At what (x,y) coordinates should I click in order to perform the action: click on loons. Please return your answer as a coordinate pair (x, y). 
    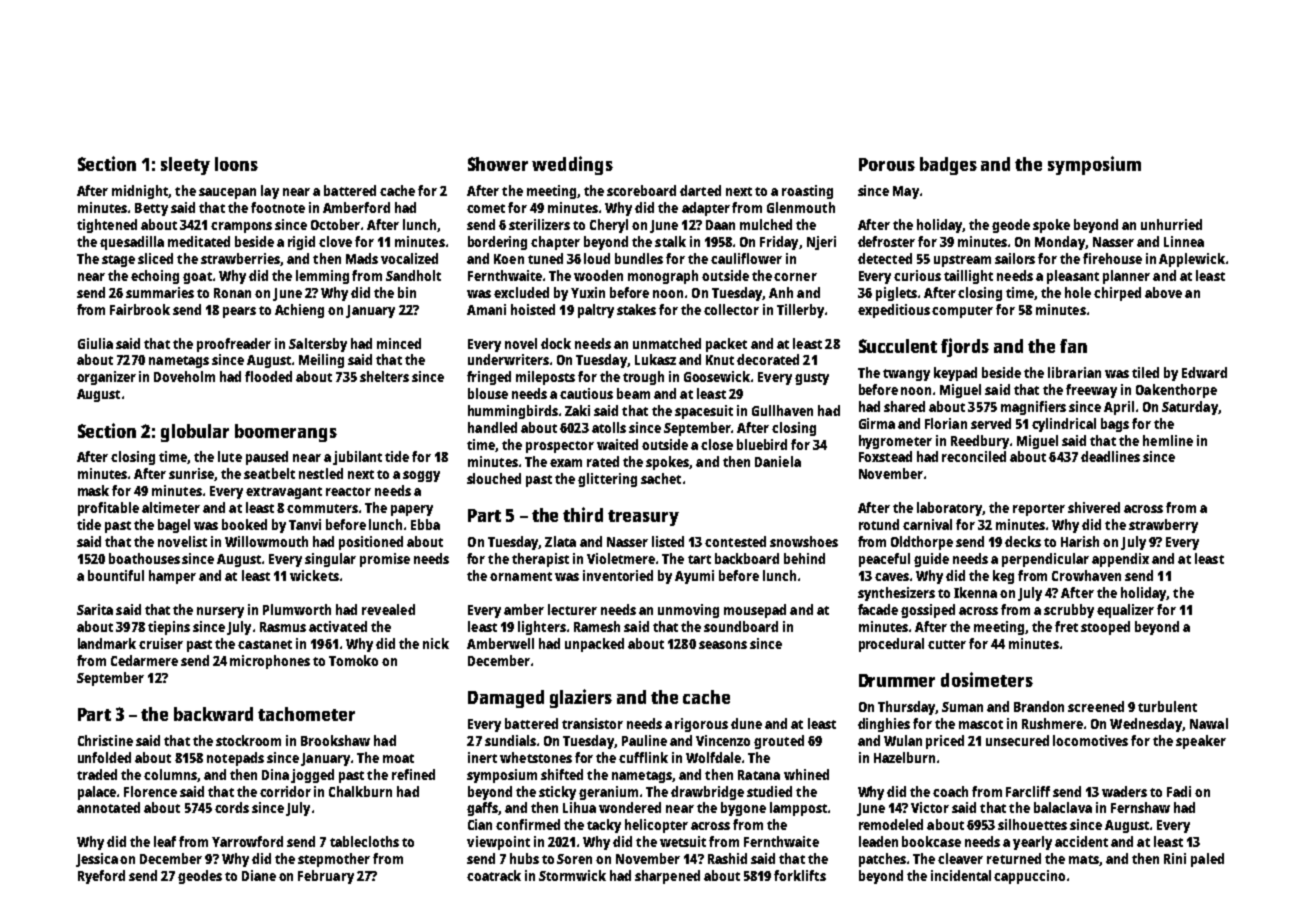
    Looking at the image, I should click on (236, 164).
